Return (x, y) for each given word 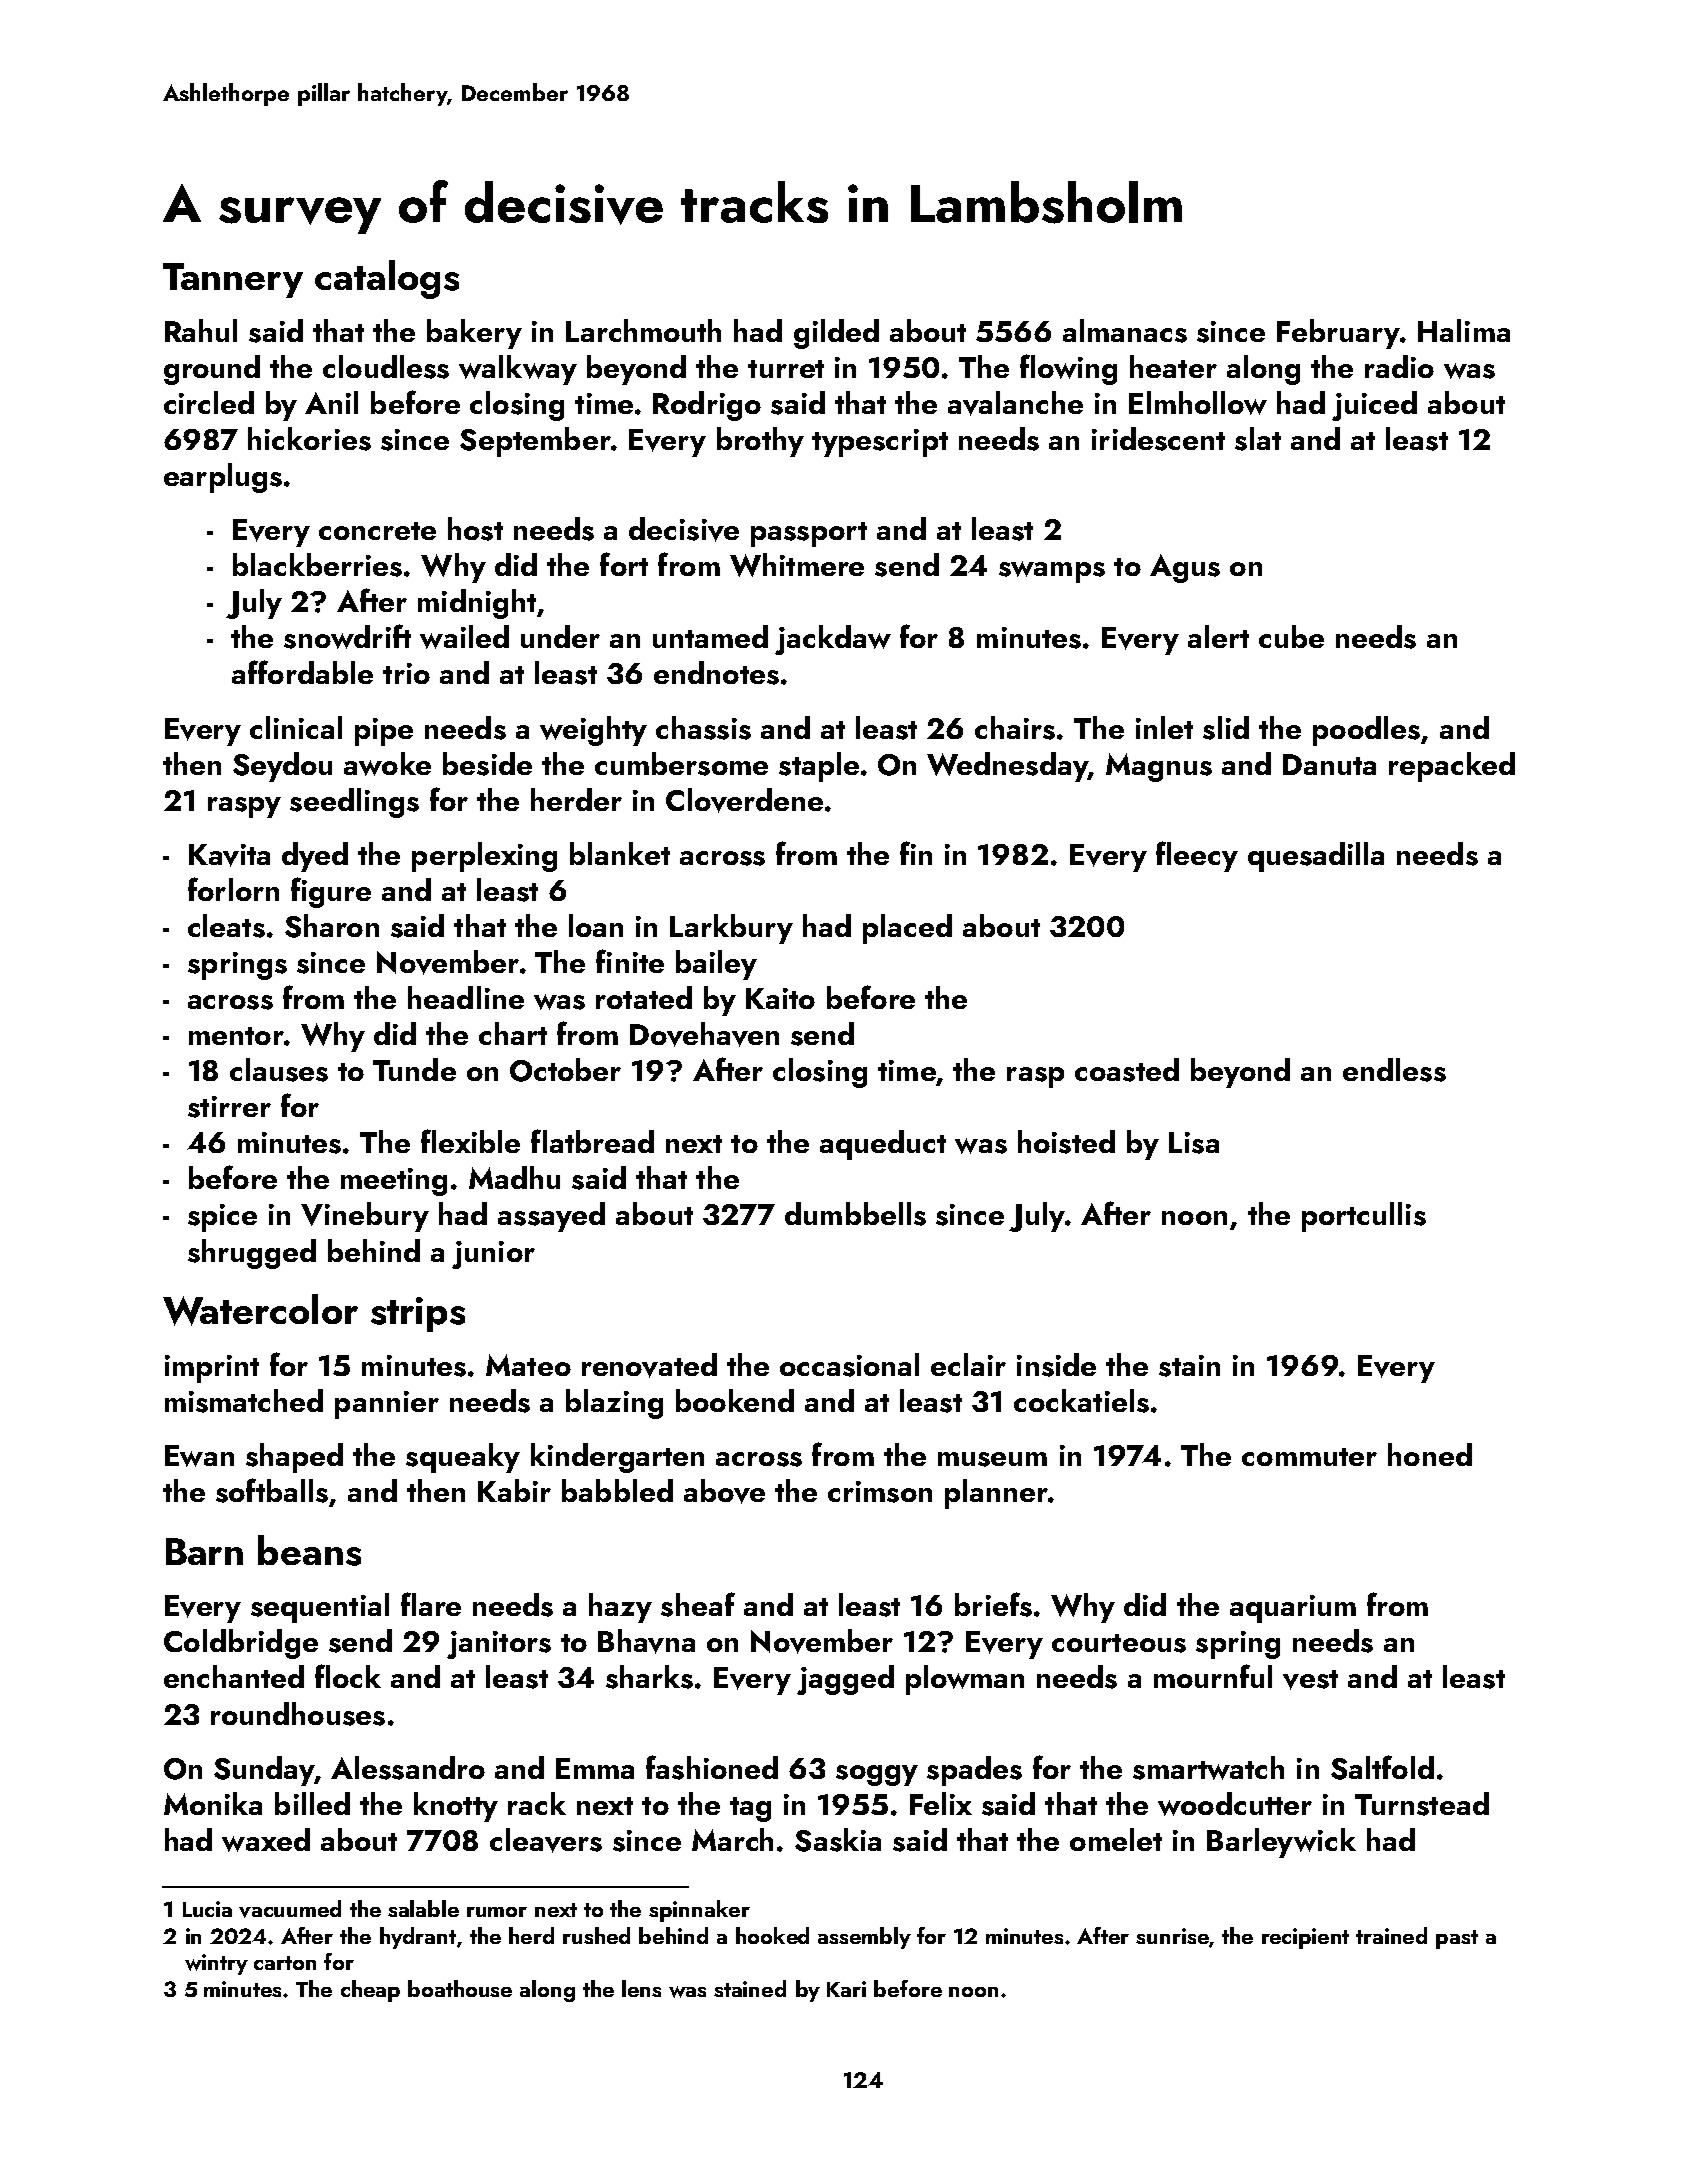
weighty (593, 731)
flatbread (592, 1141)
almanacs (1125, 331)
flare (431, 1604)
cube (1291, 636)
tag (750, 1809)
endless (1394, 1070)
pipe (384, 732)
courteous (1119, 1643)
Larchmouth (643, 330)
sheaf (698, 1604)
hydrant (418, 1938)
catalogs (387, 279)
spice (222, 1218)
